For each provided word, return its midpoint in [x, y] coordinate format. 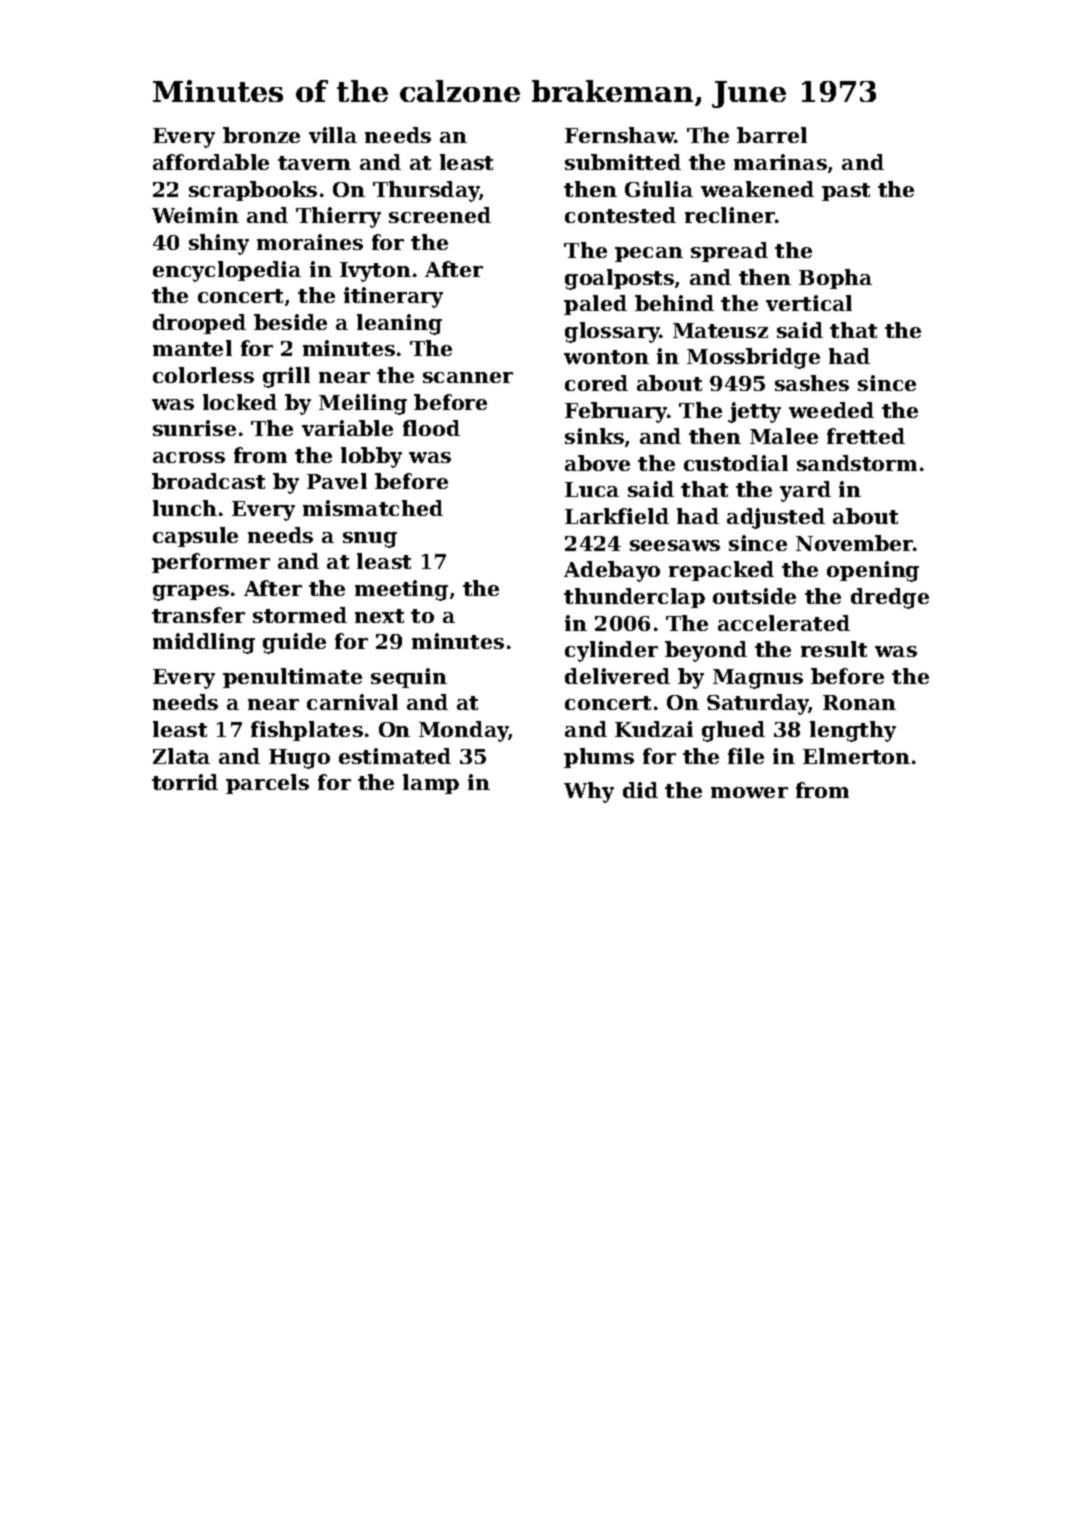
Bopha [835, 279]
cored [596, 383]
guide [294, 643]
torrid [185, 782]
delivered [617, 676]
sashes [812, 383]
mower [749, 792]
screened [440, 215]
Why [589, 792]
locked [240, 402]
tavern [314, 163]
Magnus [758, 679]
